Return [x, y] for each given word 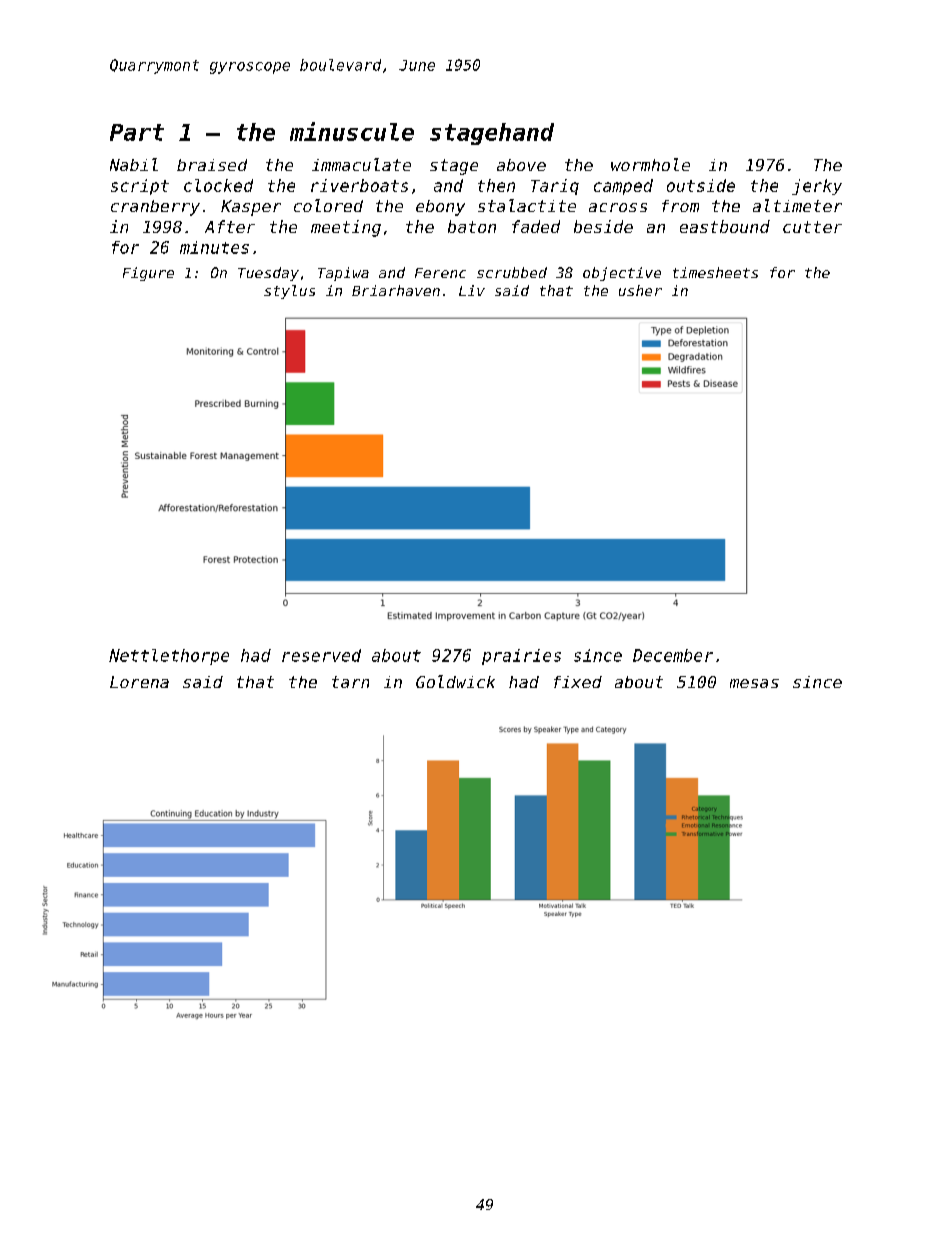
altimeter [797, 205]
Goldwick [455, 681]
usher [640, 290]
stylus [289, 292]
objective [622, 274]
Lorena [139, 682]
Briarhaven [396, 290]
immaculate [361, 164]
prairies [521, 657]
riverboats [359, 185]
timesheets [715, 272]
